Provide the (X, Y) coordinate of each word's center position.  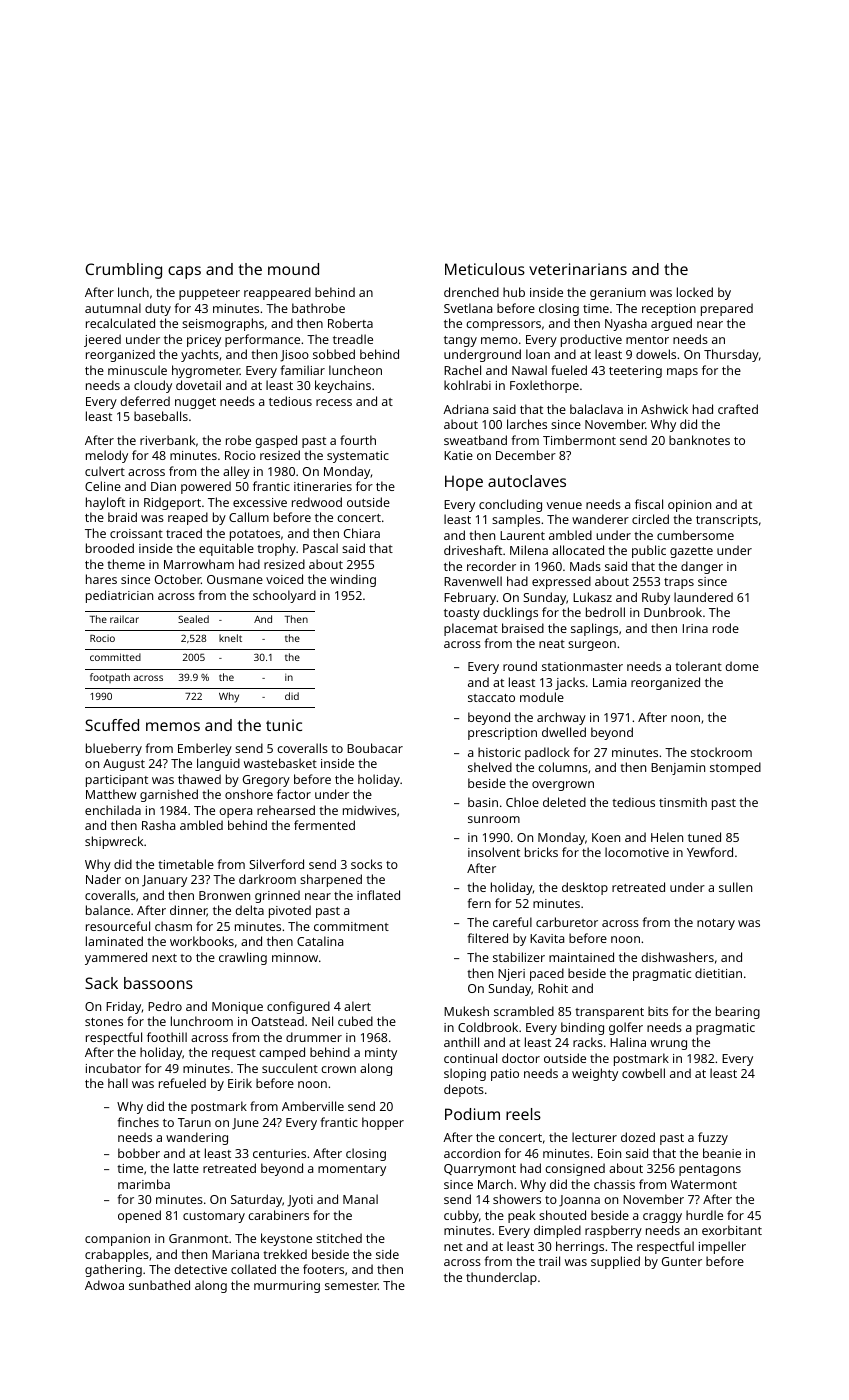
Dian (163, 486)
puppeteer (209, 294)
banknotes (699, 440)
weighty (595, 1074)
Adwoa (104, 1285)
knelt (230, 638)
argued (671, 324)
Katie (458, 455)
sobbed (334, 354)
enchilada (113, 810)
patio (505, 1075)
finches (138, 1122)
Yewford (710, 852)
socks (366, 864)
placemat (471, 629)
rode (726, 628)
